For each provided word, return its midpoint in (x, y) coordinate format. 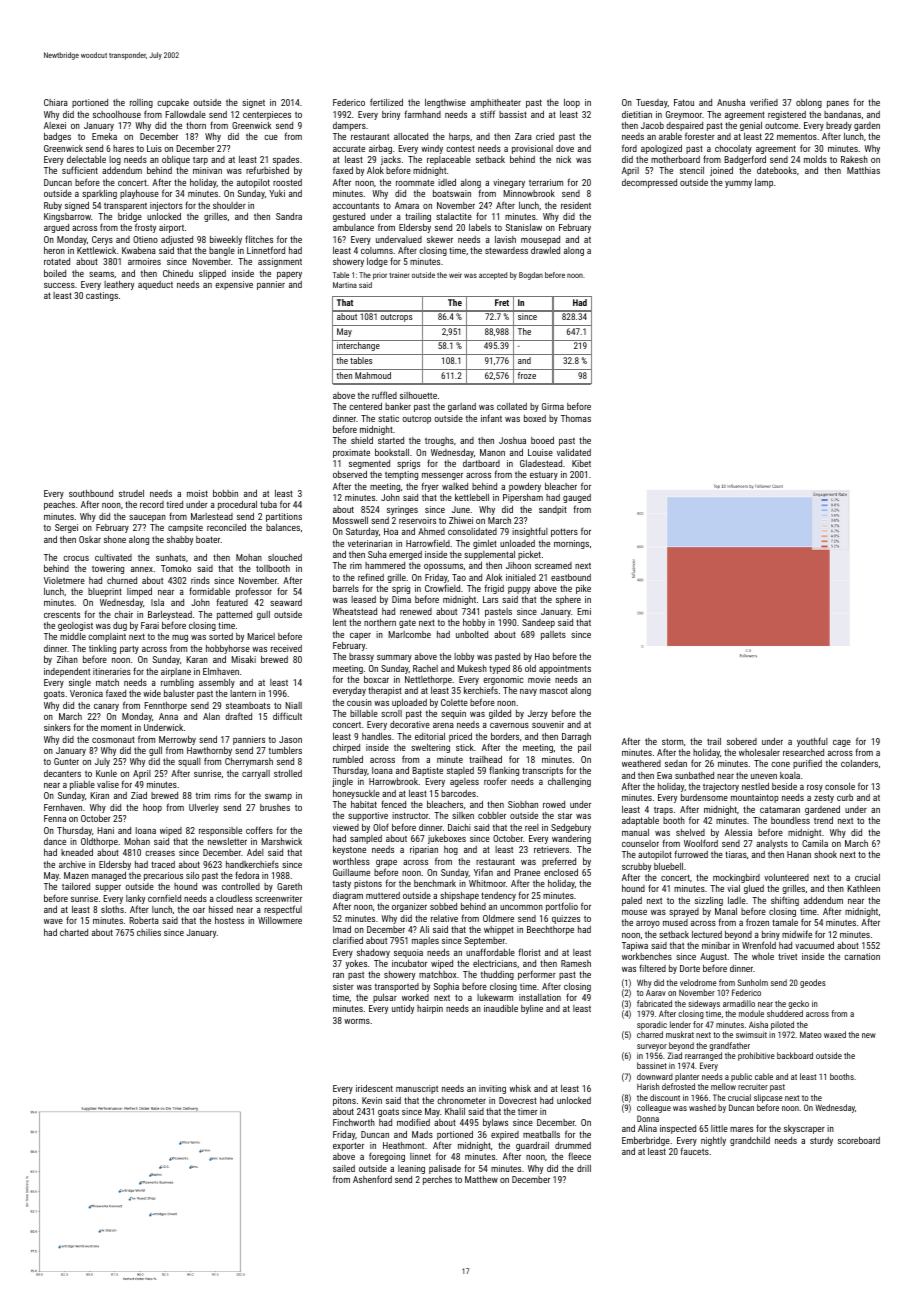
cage (842, 743)
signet (253, 103)
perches (437, 1180)
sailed (344, 1168)
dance (55, 841)
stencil (692, 170)
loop (572, 103)
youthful (812, 742)
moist (197, 493)
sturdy (821, 1141)
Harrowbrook (393, 781)
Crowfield (442, 588)
